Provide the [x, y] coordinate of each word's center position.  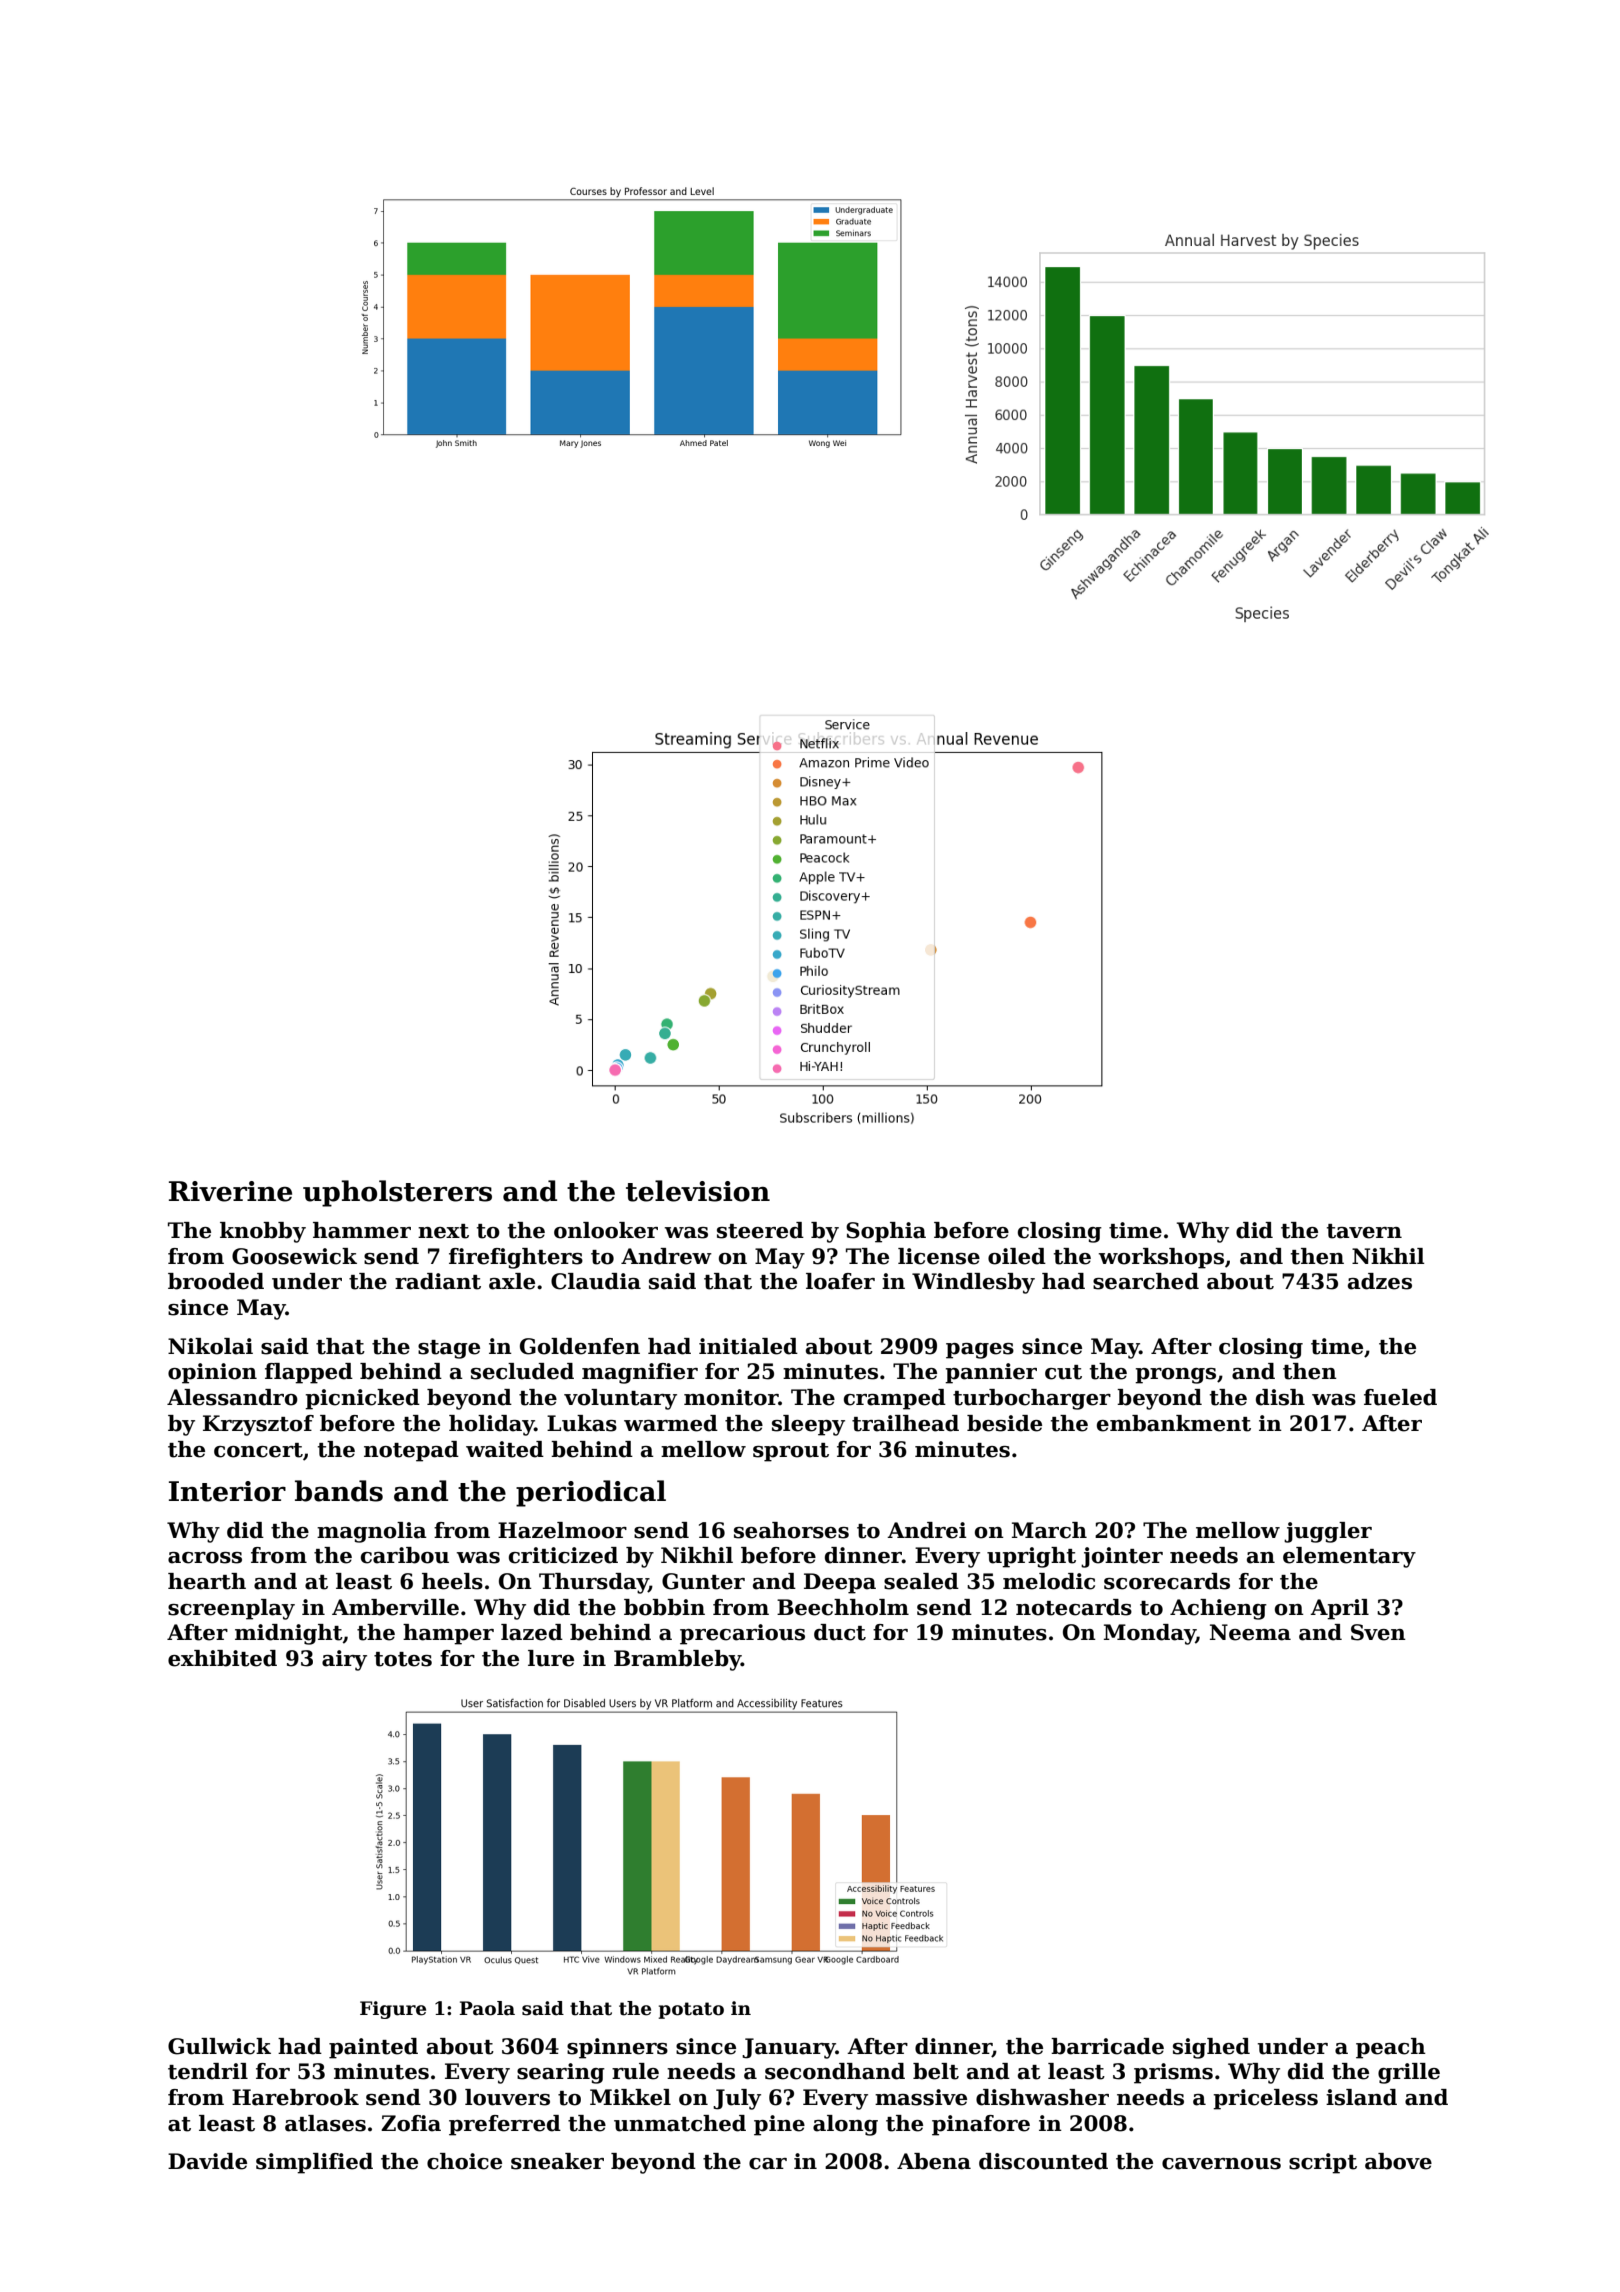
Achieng [1218, 1609]
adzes [1380, 1281]
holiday [492, 1425]
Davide [207, 2161]
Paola [487, 2008]
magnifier [640, 1373]
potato [691, 2010]
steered [760, 1230]
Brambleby [677, 1660]
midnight [289, 1634]
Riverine [230, 1191]
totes [403, 1659]
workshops [1161, 1258]
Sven [1378, 1632]
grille [1409, 2073]
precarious [742, 1634]
